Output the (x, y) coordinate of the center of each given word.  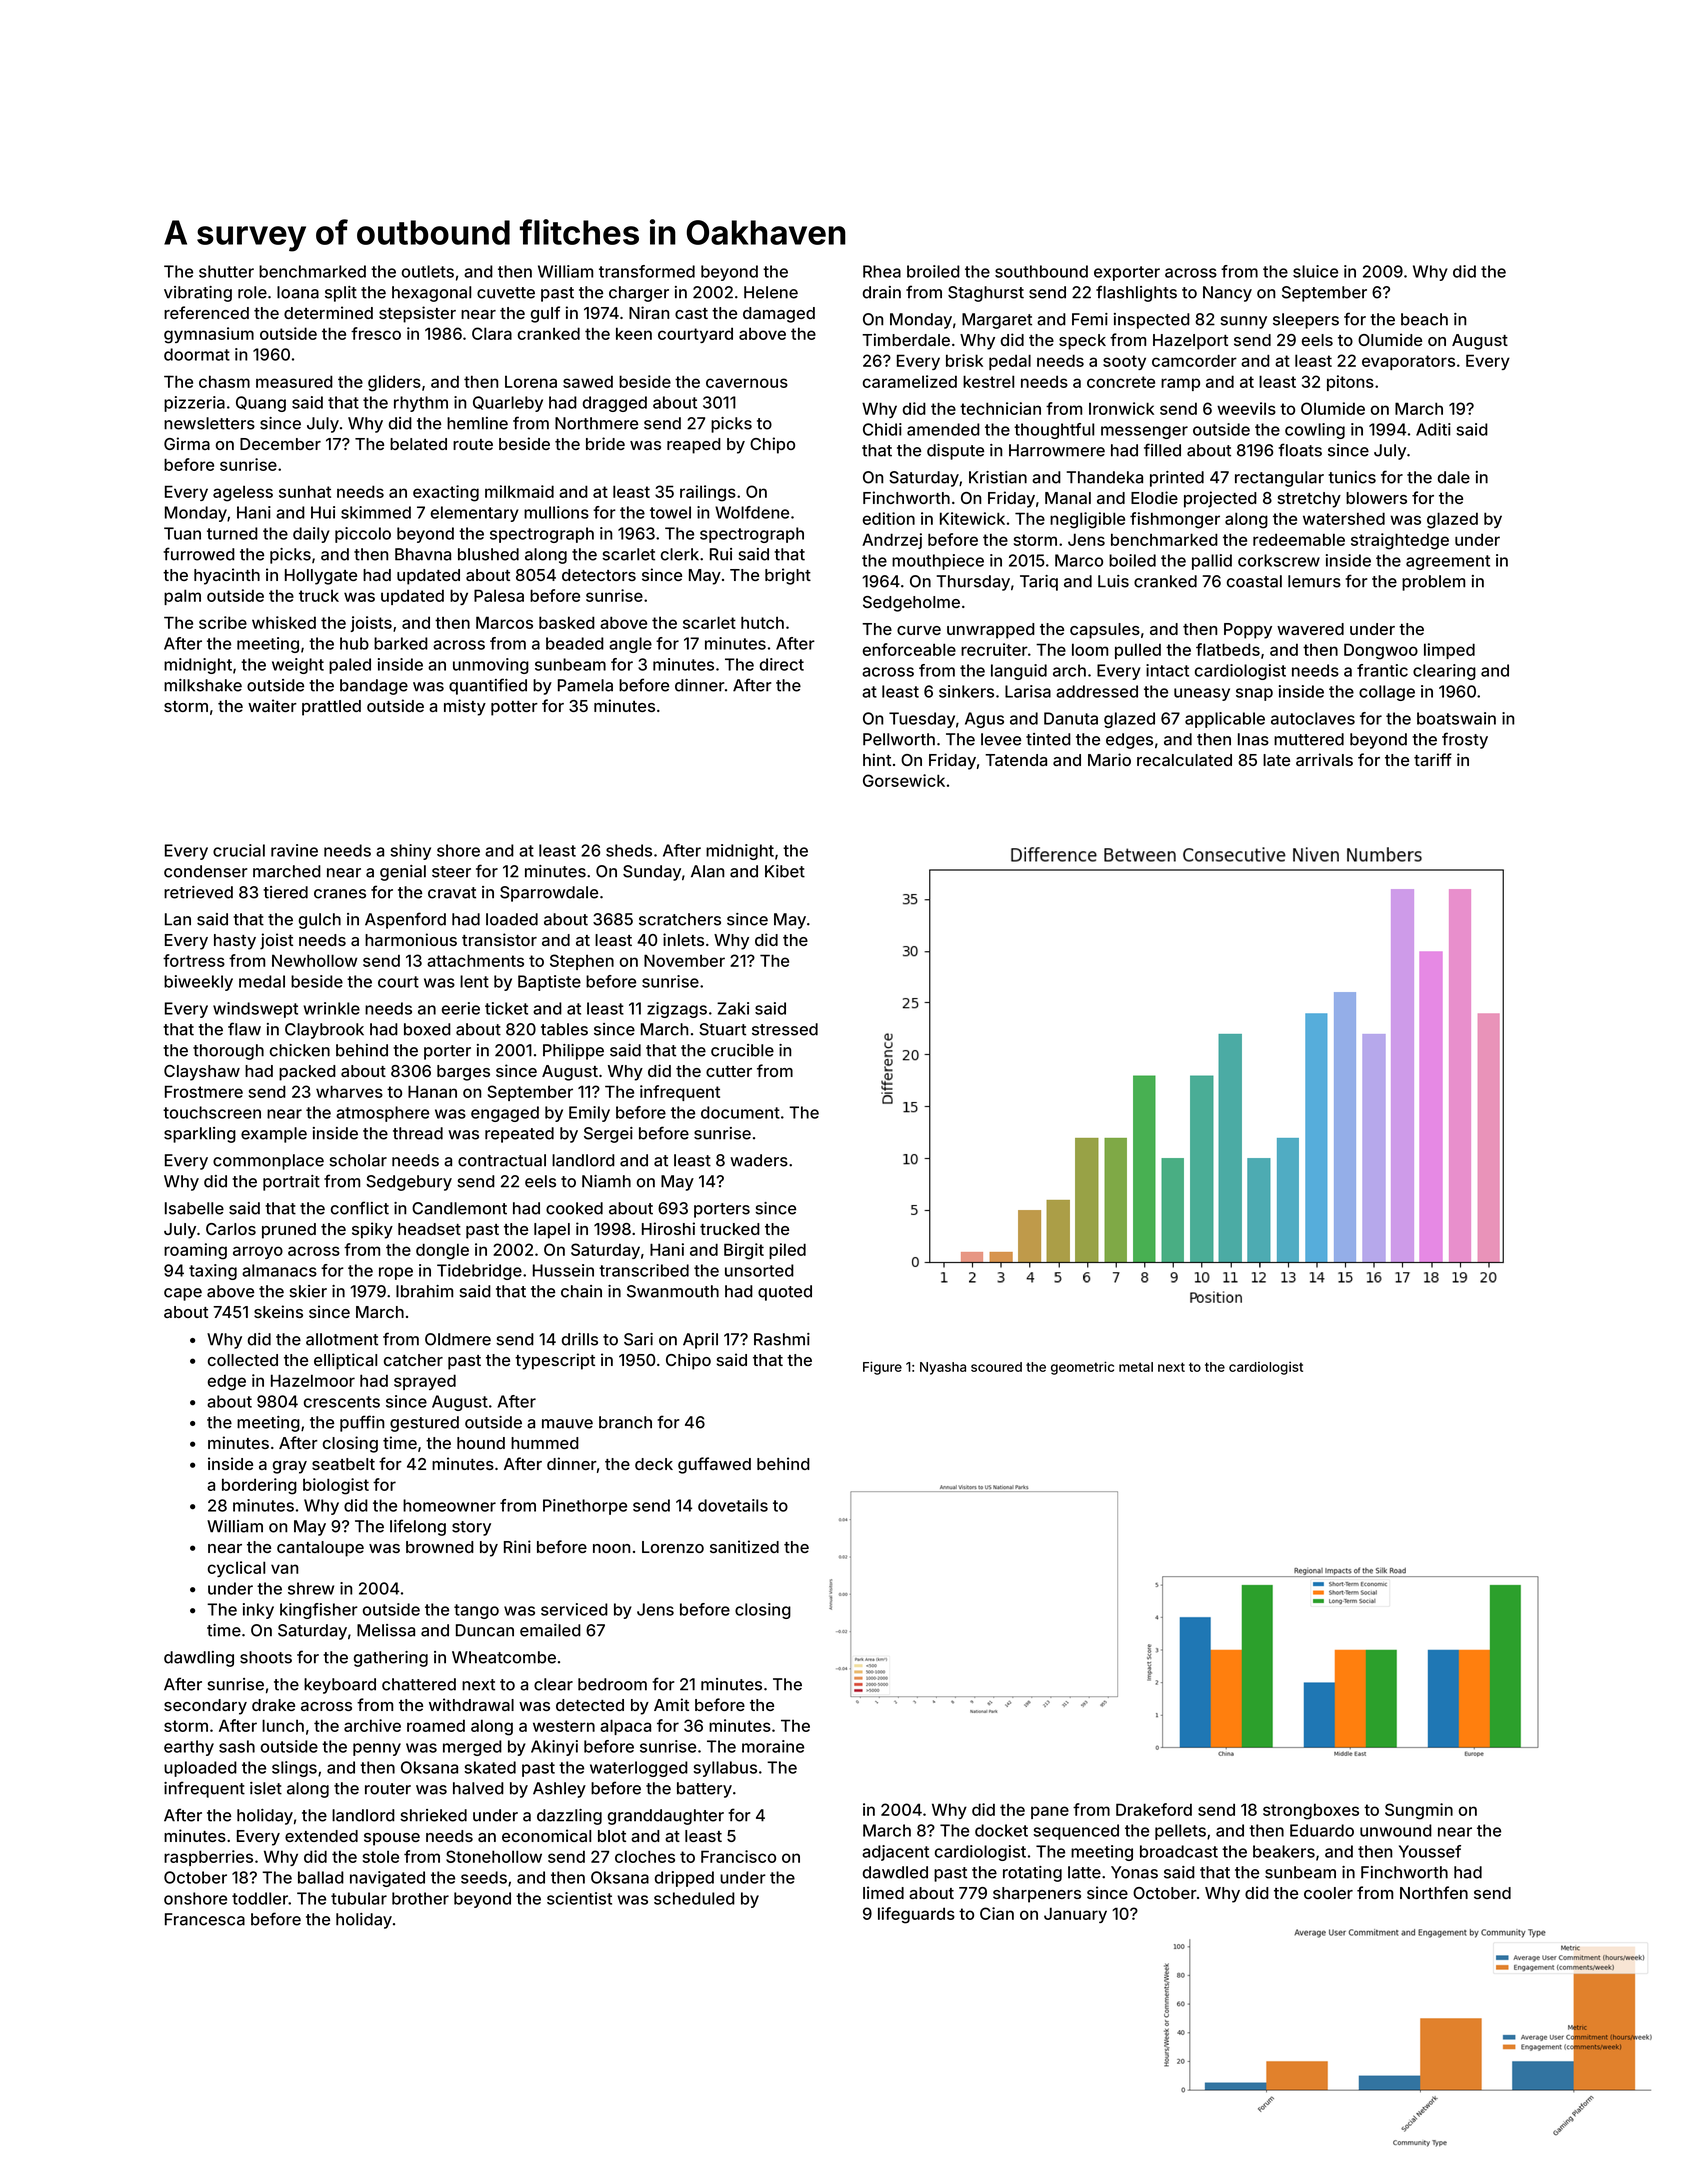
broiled (933, 271)
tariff (1433, 759)
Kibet (785, 871)
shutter (226, 271)
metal (1136, 1367)
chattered (419, 1684)
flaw (244, 1029)
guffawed (714, 1465)
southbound (1041, 271)
